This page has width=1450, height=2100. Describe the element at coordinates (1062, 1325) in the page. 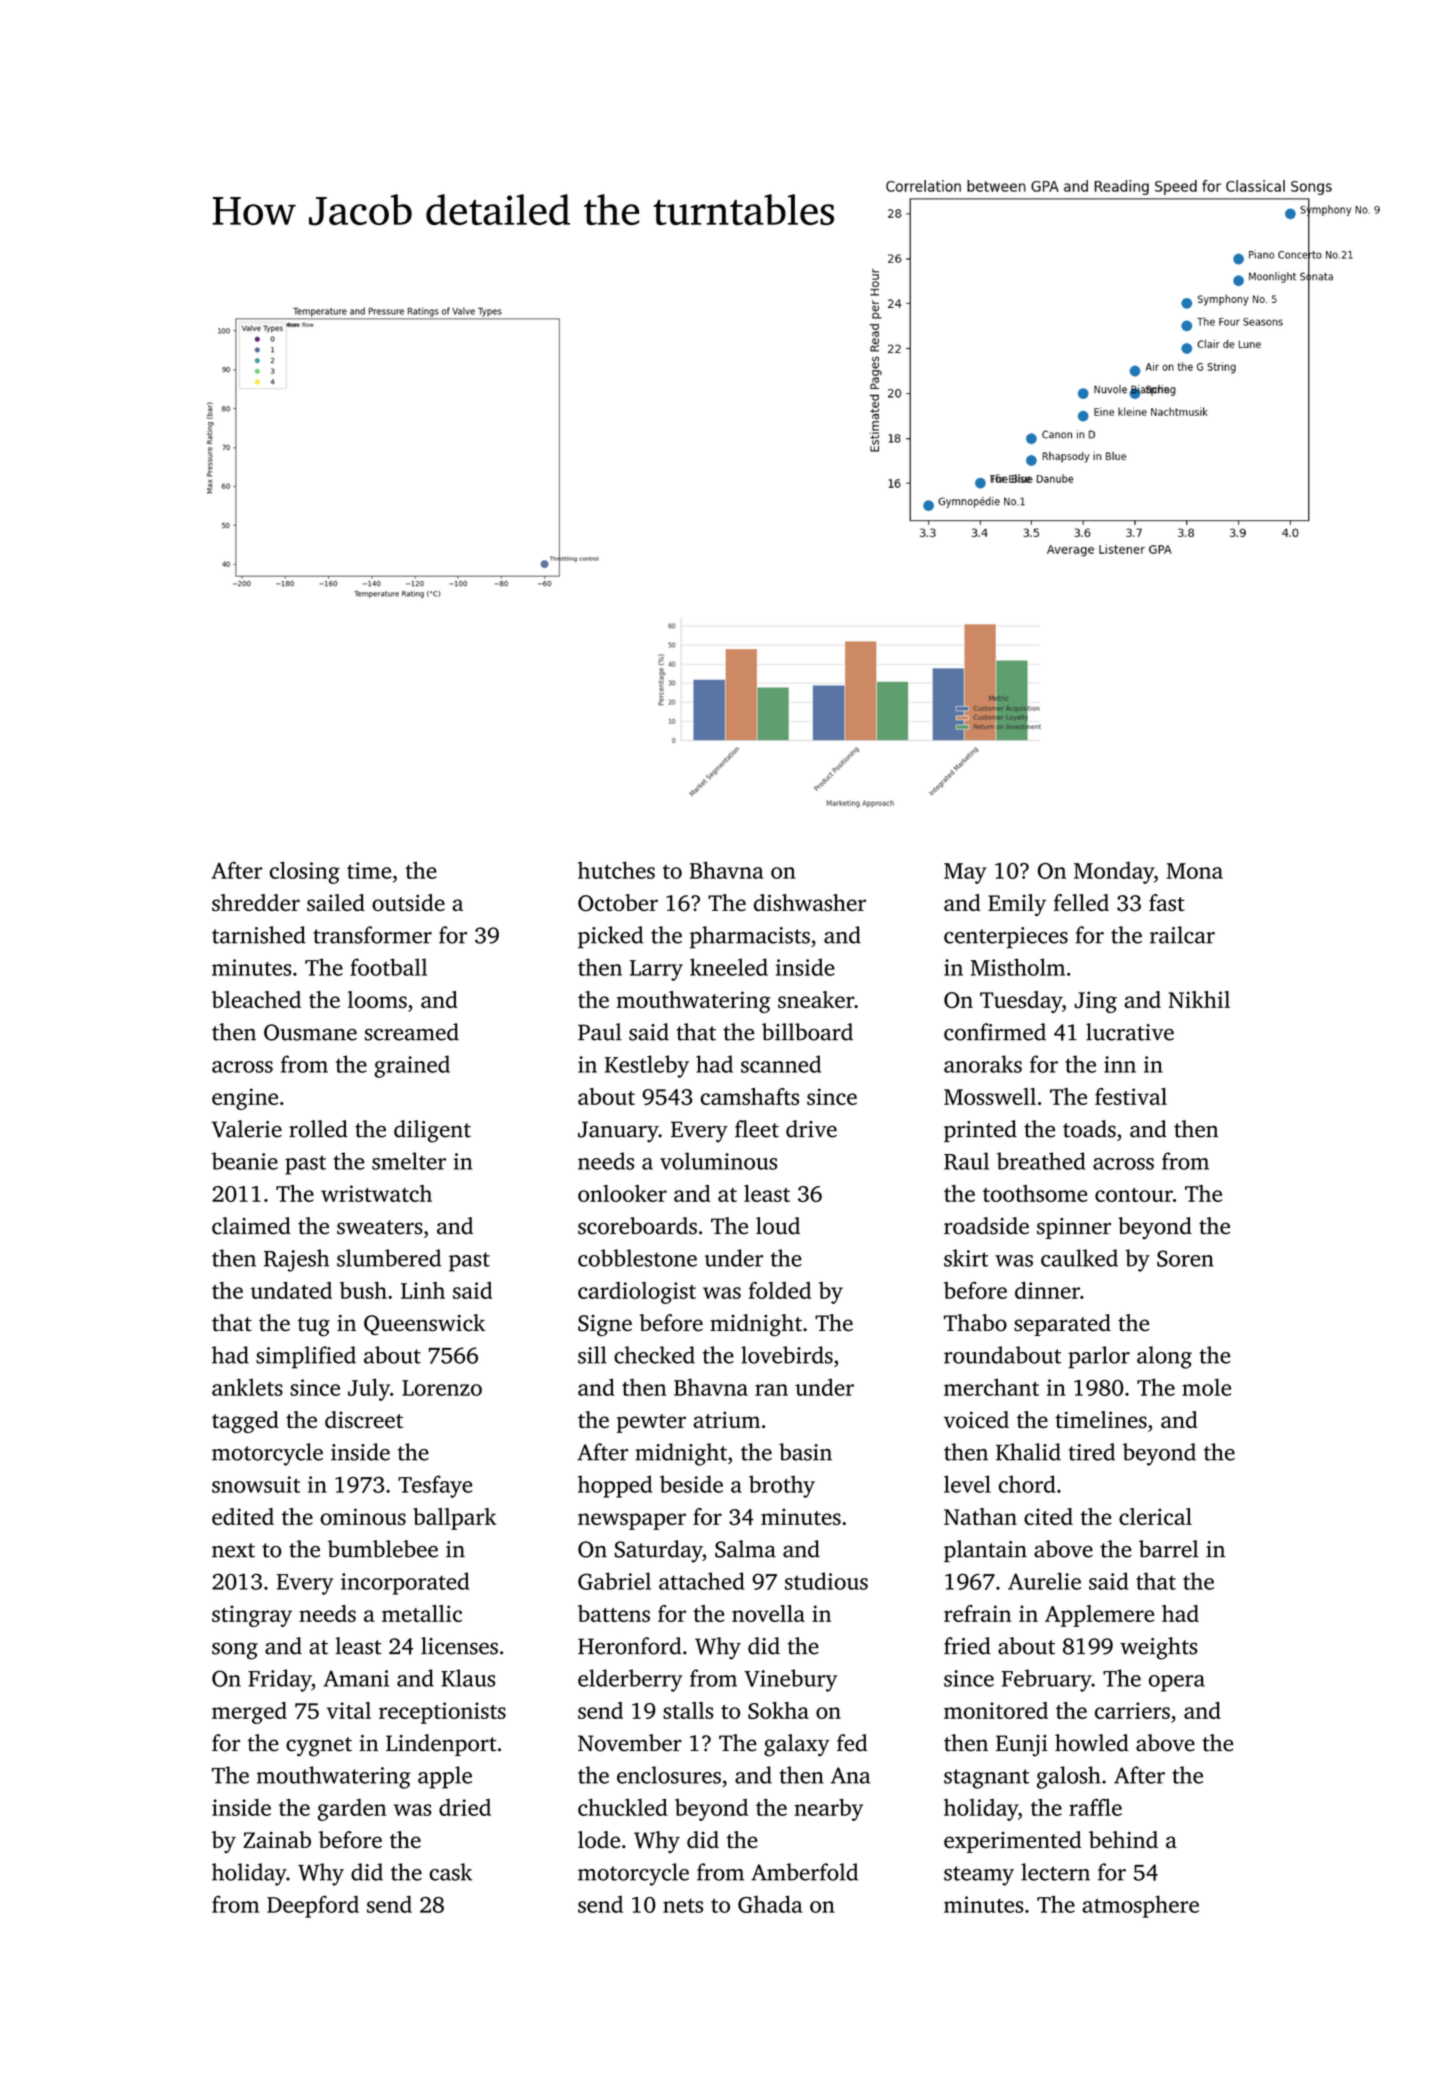

I see `separated` at that location.
